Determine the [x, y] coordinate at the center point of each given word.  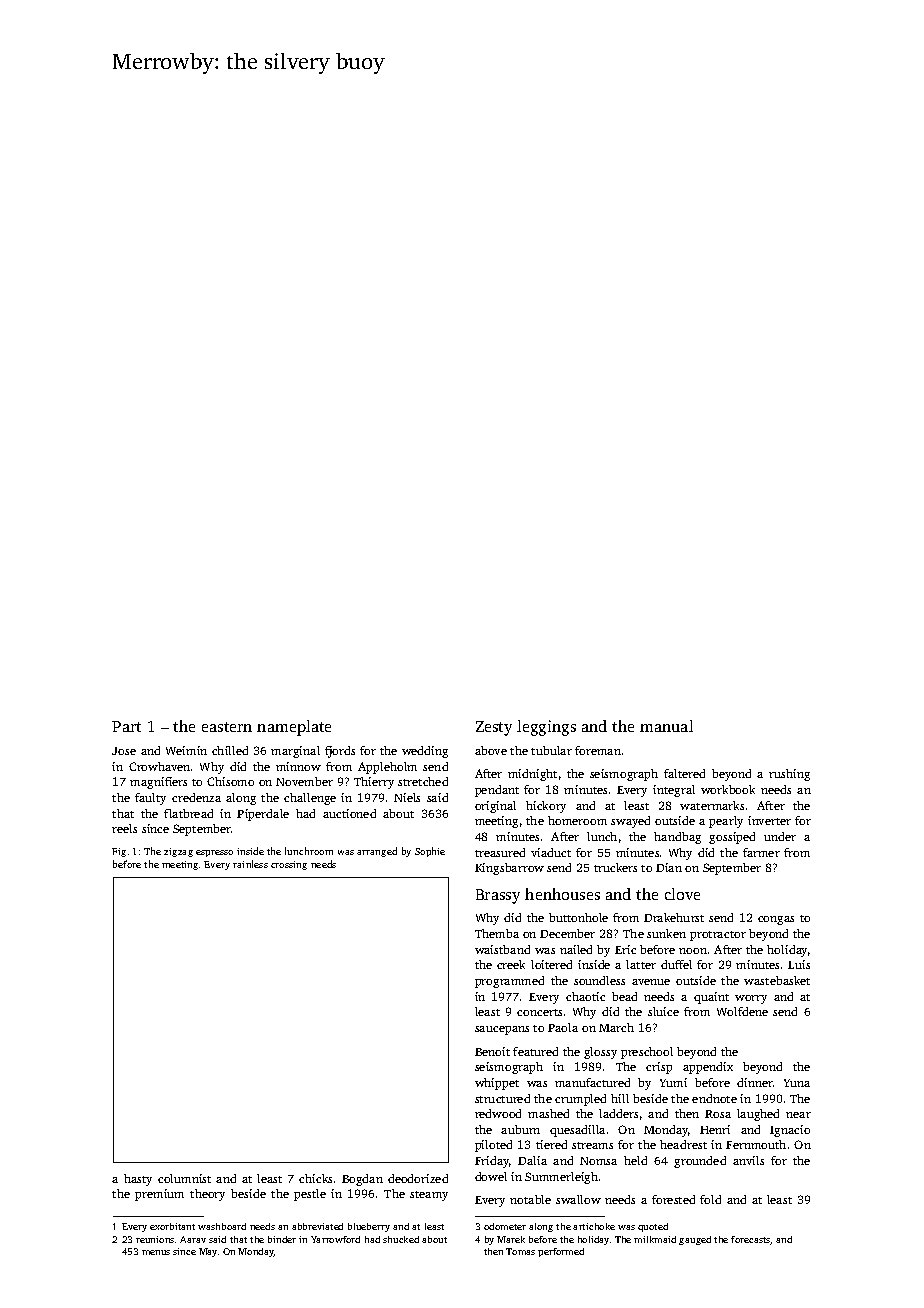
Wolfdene [742, 1011]
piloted [493, 1146]
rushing [789, 775]
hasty [138, 1180]
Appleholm [387, 768]
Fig [119, 852]
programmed [509, 982]
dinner [755, 1082]
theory [207, 1195]
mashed [548, 1113]
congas [776, 920]
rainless [250, 864]
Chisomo [230, 781]
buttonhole [578, 917]
